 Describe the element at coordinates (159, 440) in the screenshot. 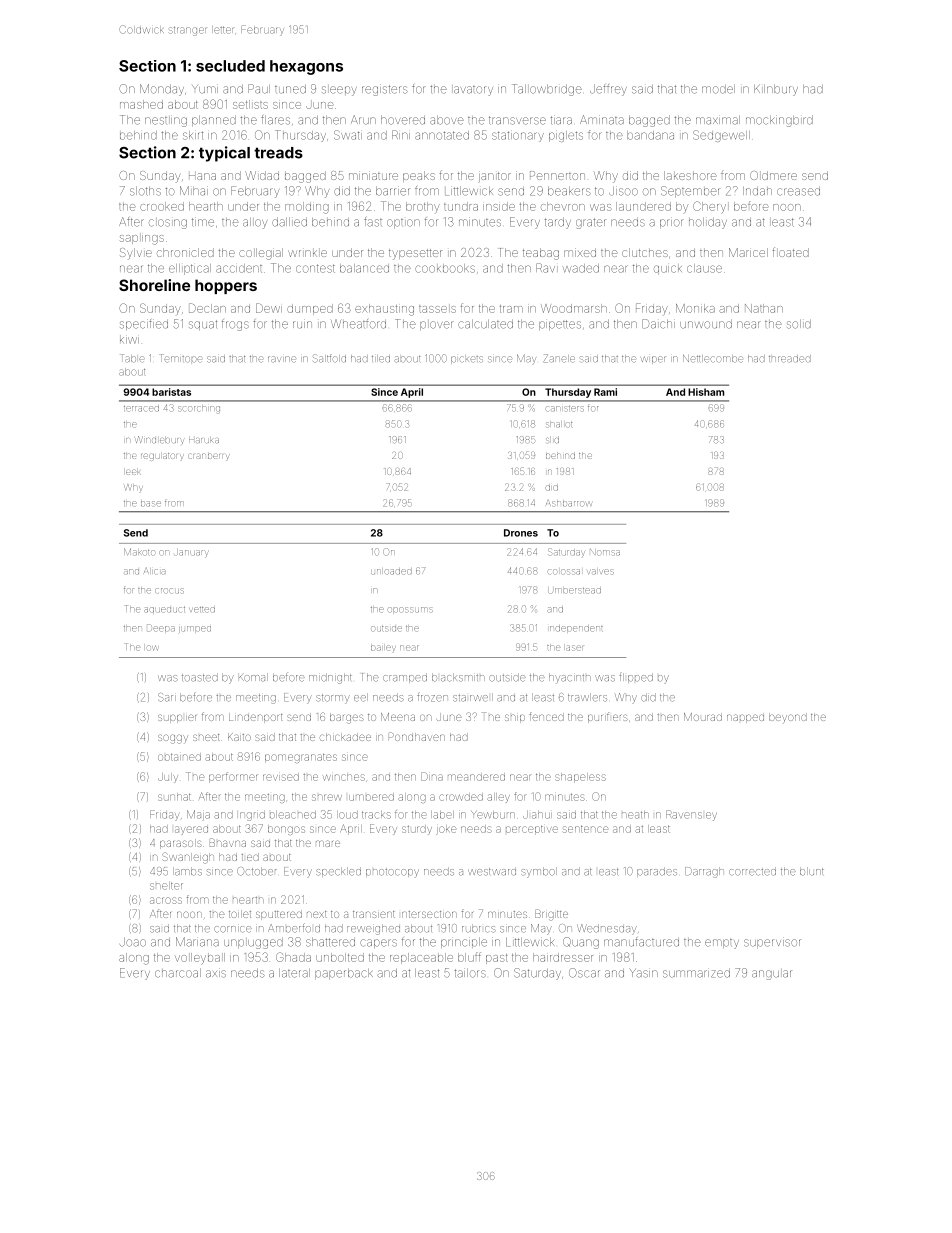

I see `Windlebury` at that location.
